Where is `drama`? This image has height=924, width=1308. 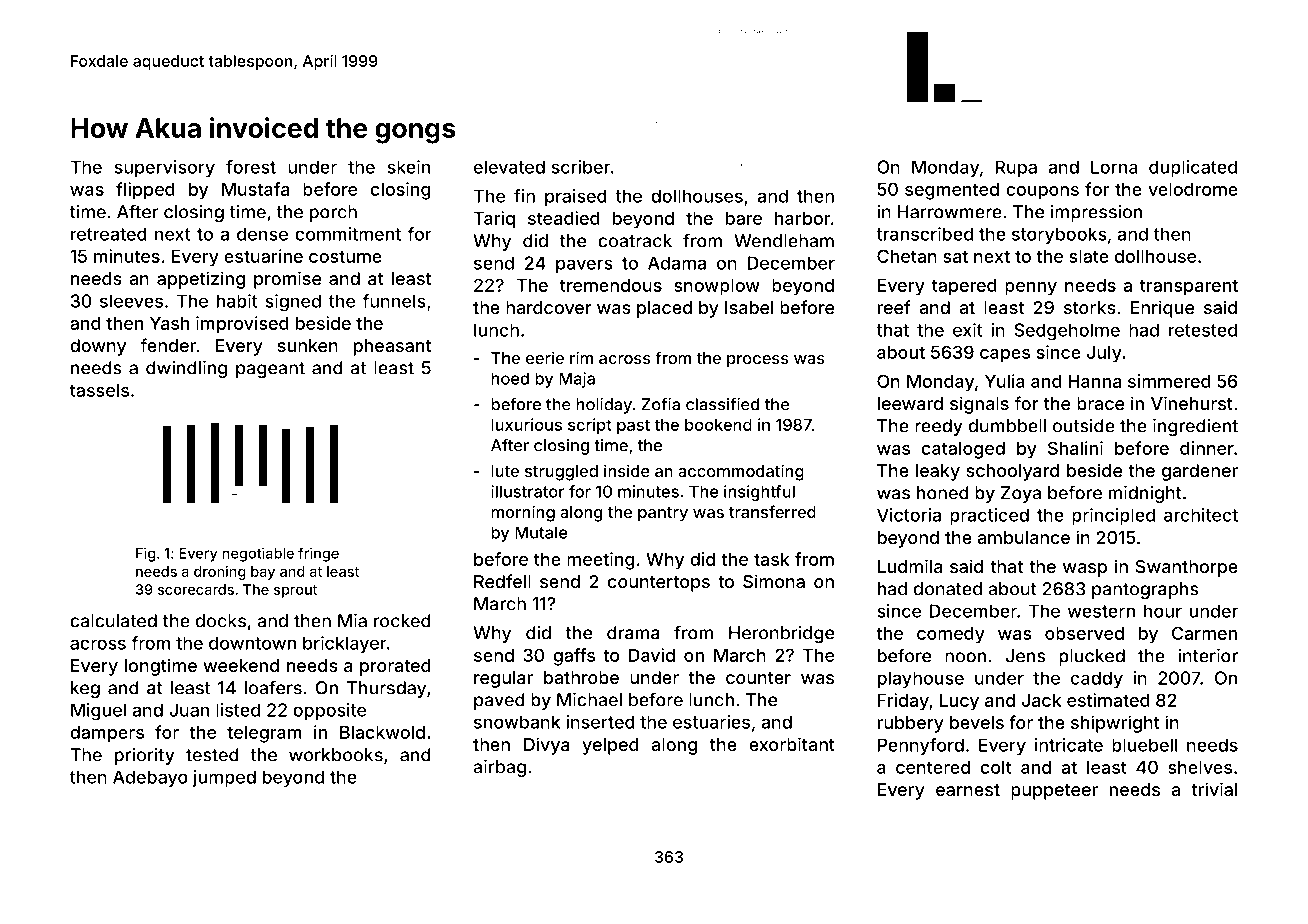
drama is located at coordinates (633, 633).
